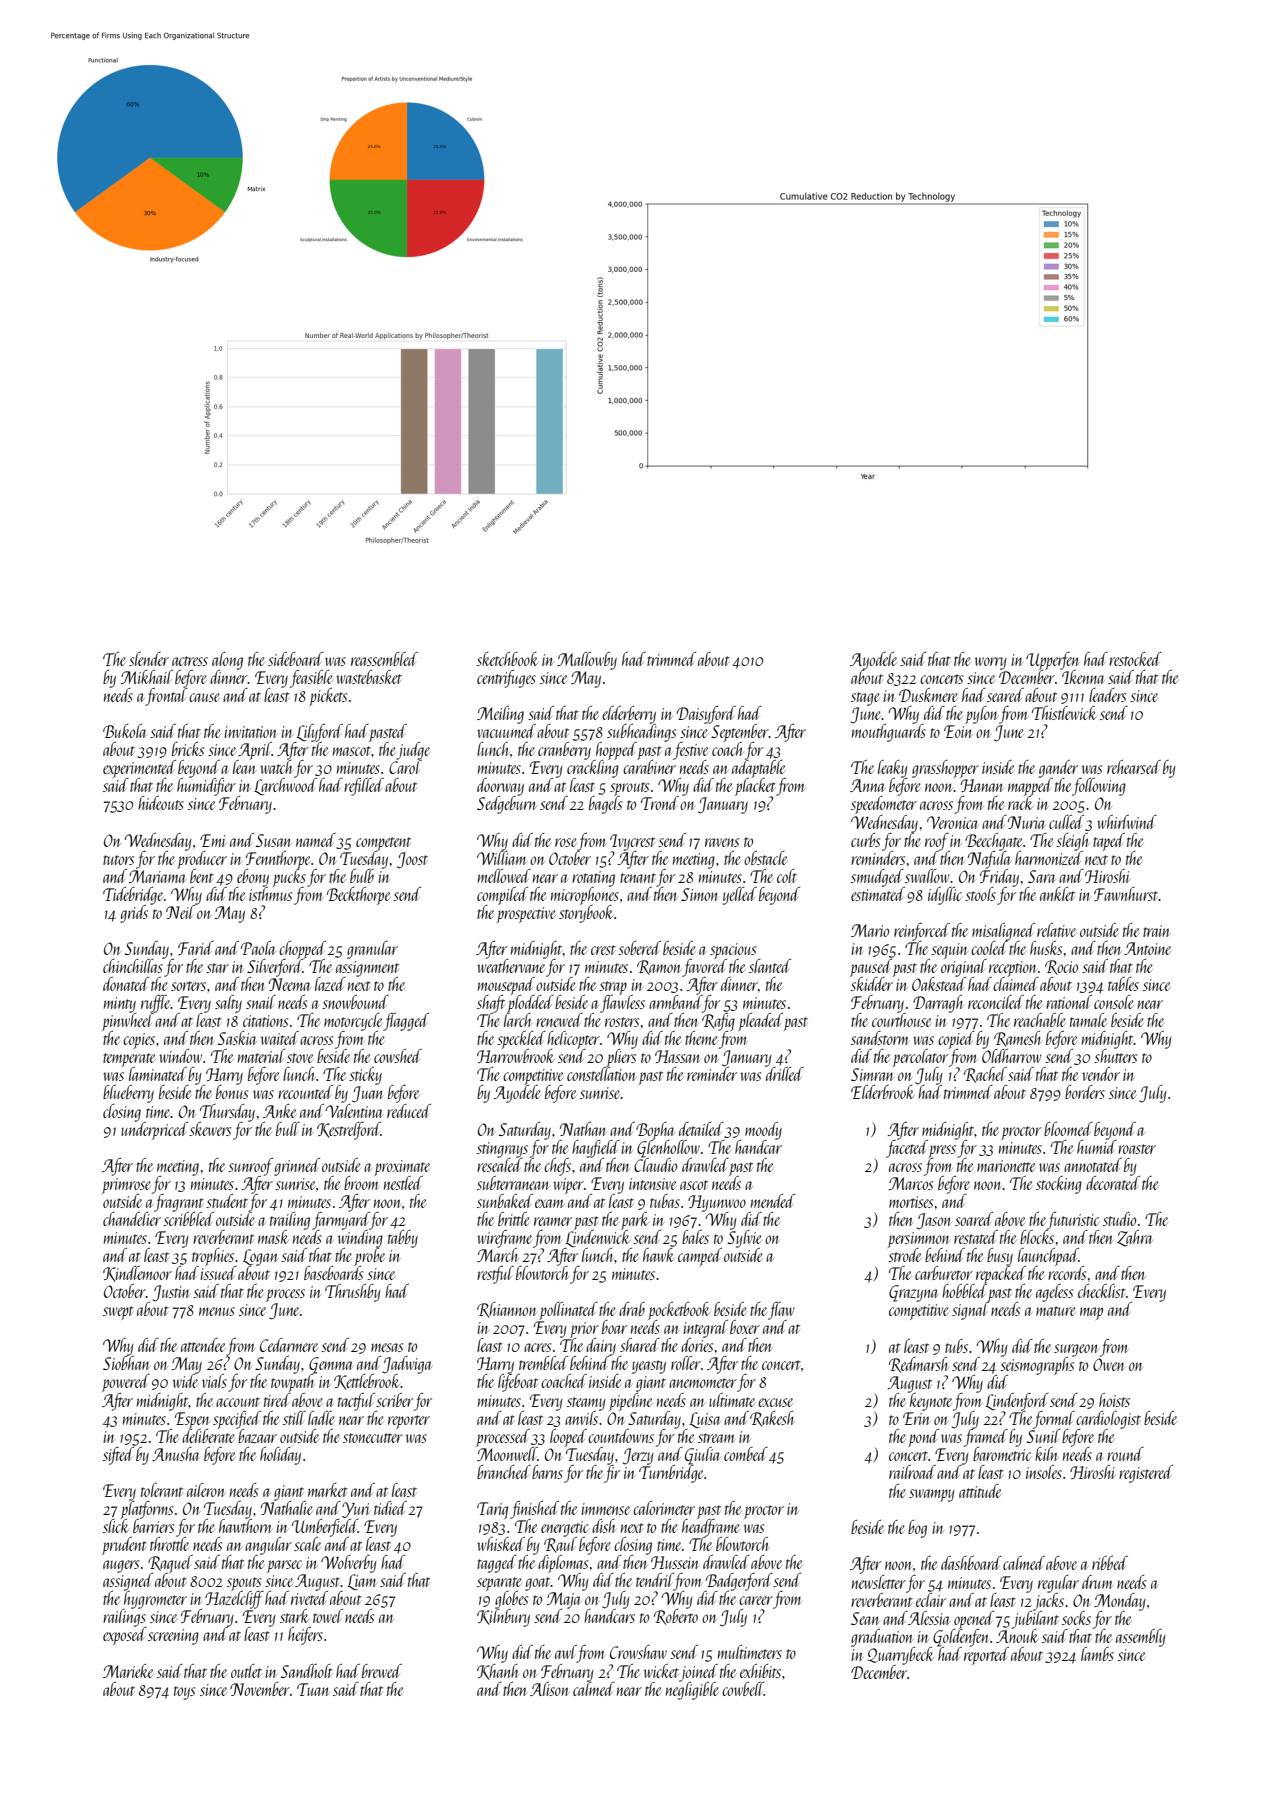  I want to click on sketchbook, so click(508, 659).
